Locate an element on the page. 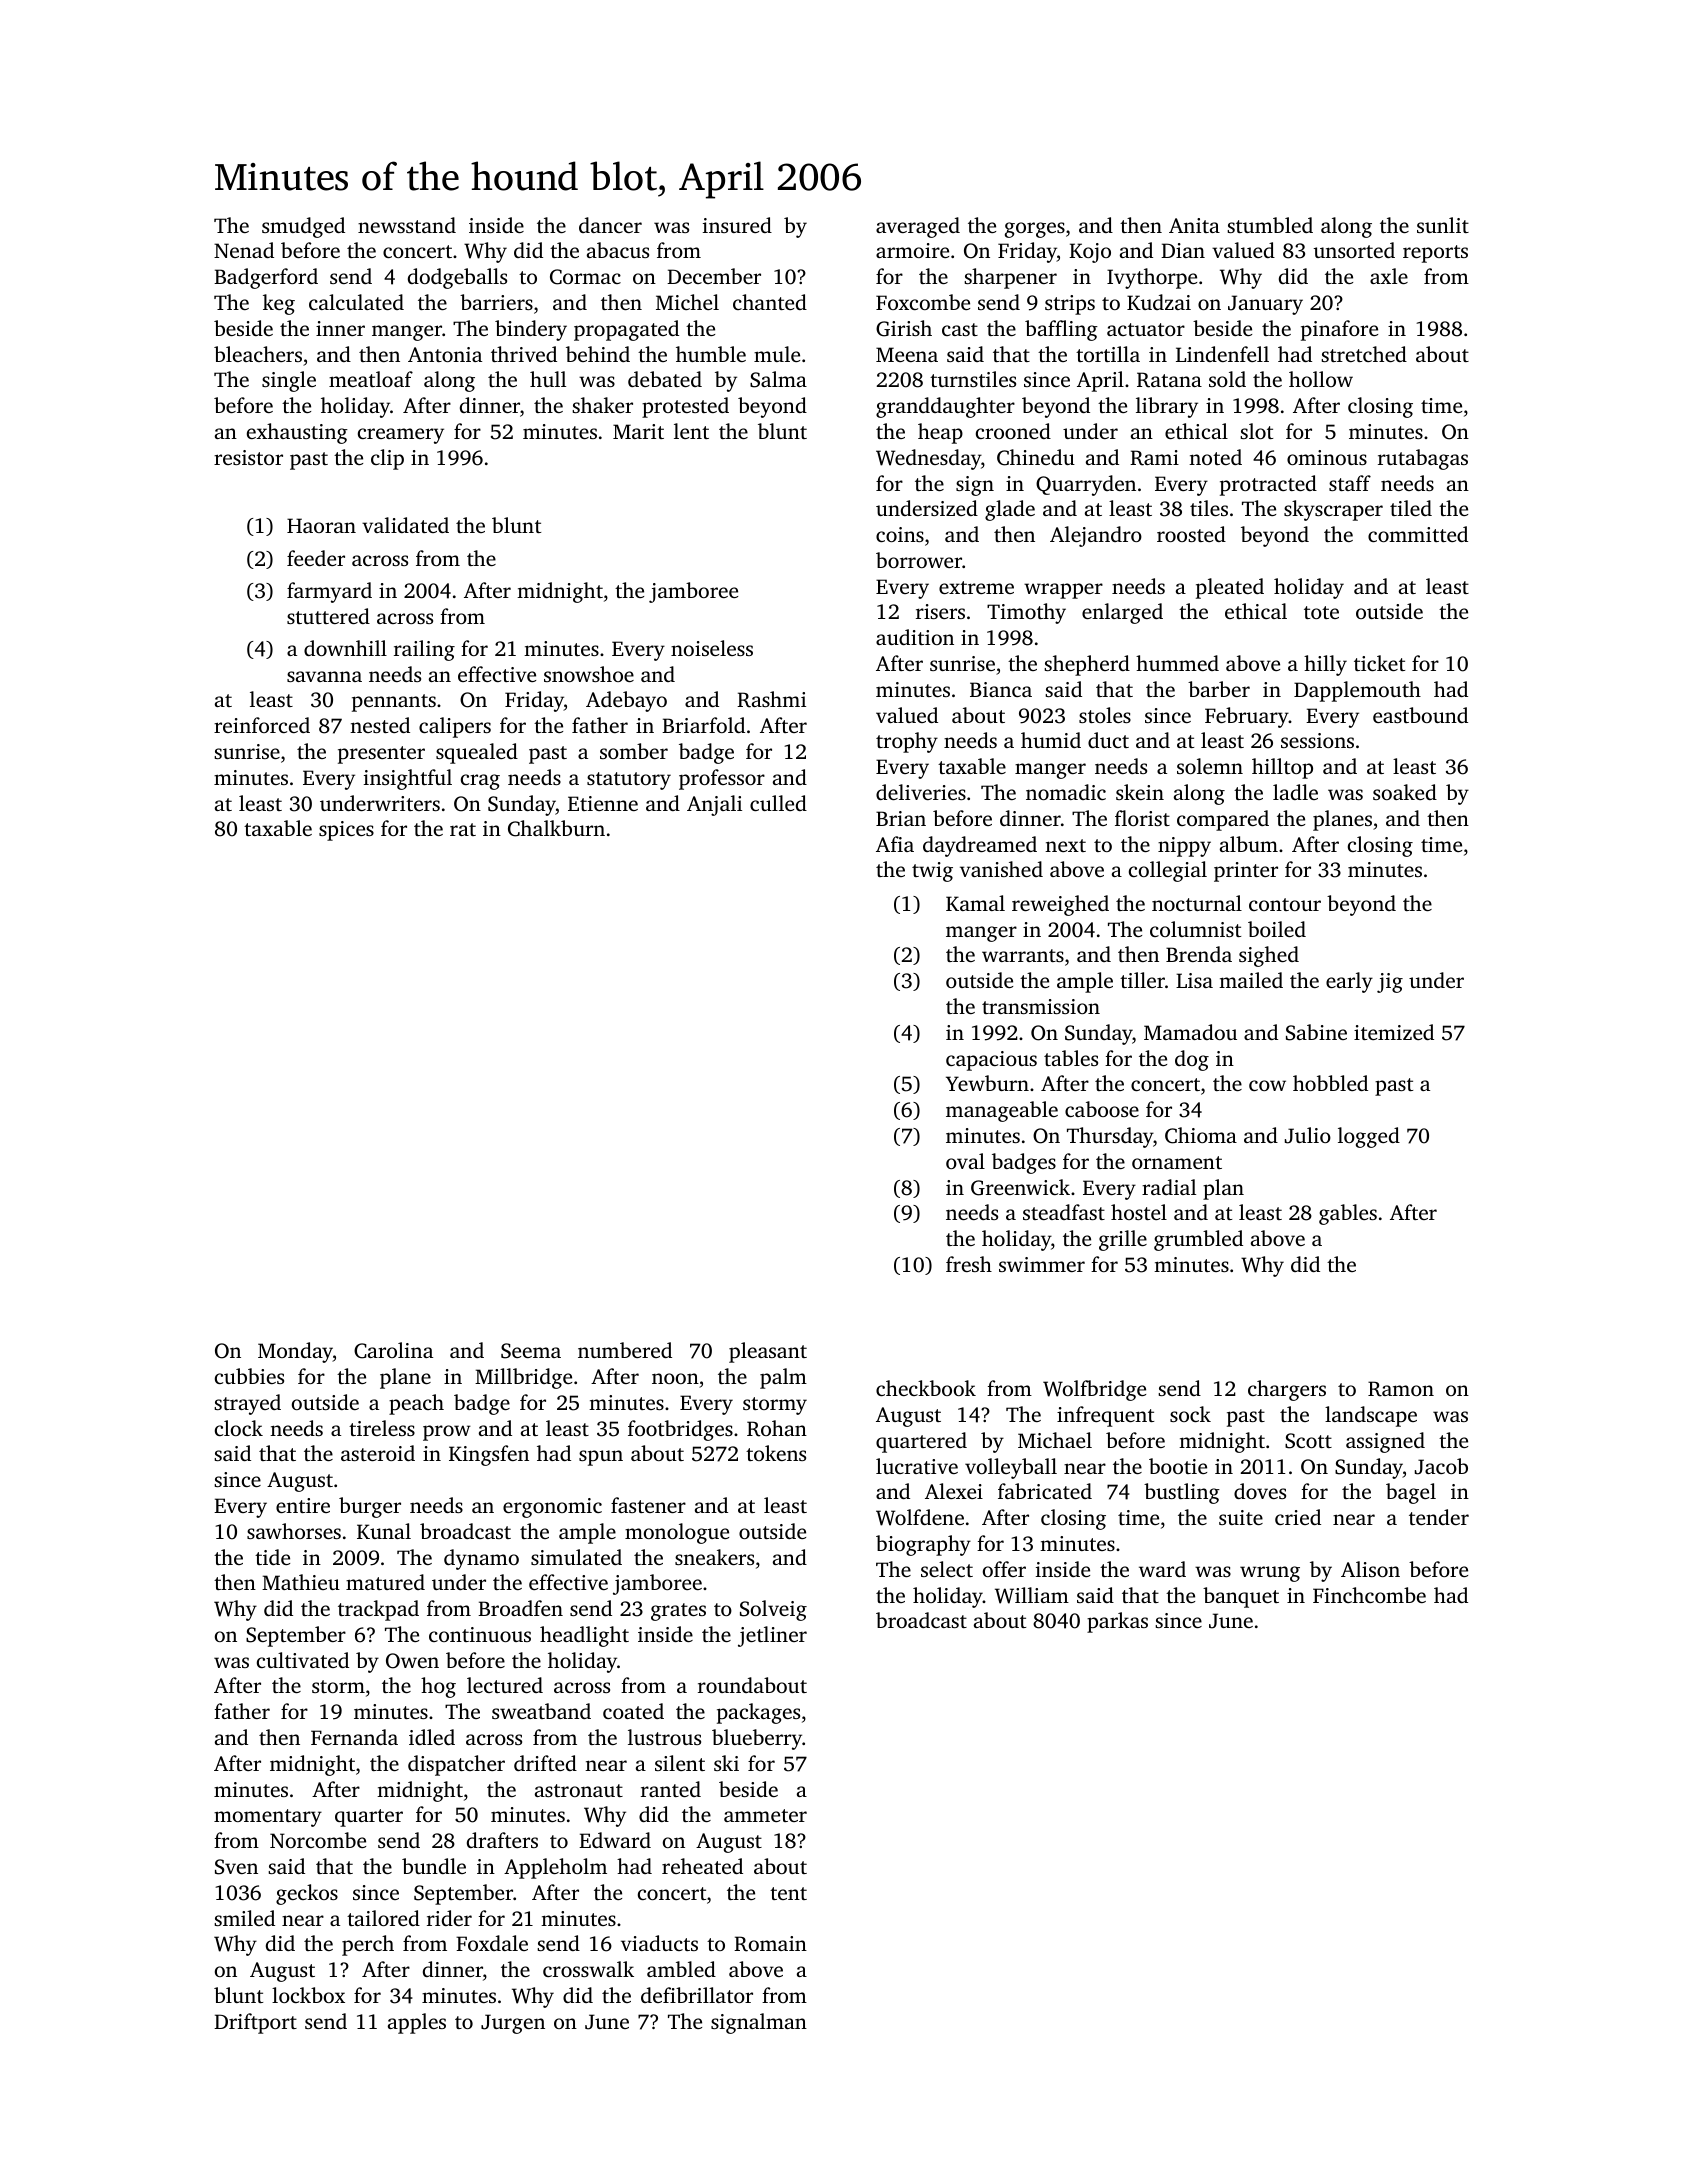 The height and width of the document is (2178, 1683). Nenad is located at coordinates (244, 250).
